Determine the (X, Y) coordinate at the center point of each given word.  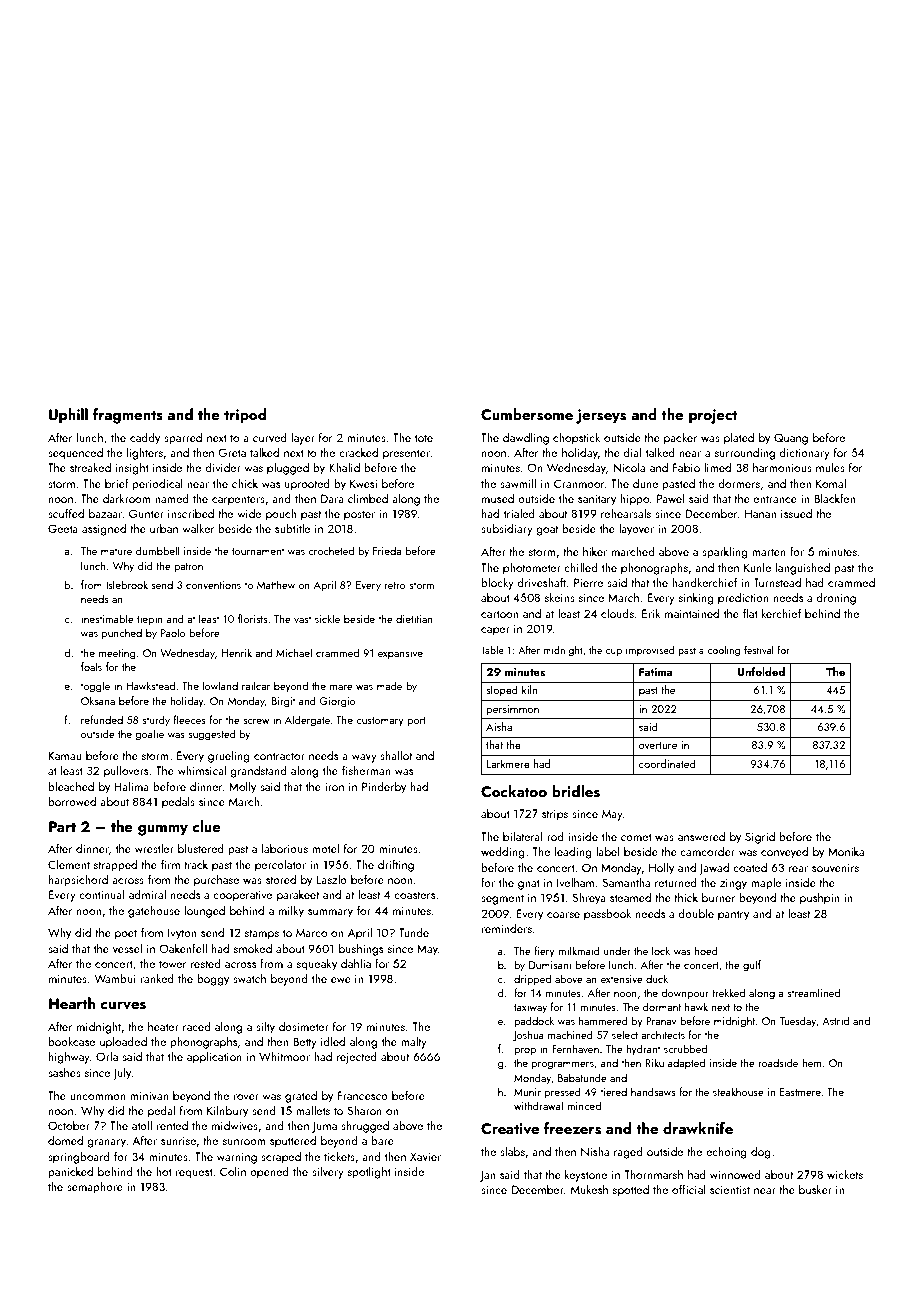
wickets (845, 1174)
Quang (791, 439)
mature (116, 551)
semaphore (95, 1187)
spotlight (369, 1172)
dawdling (526, 438)
